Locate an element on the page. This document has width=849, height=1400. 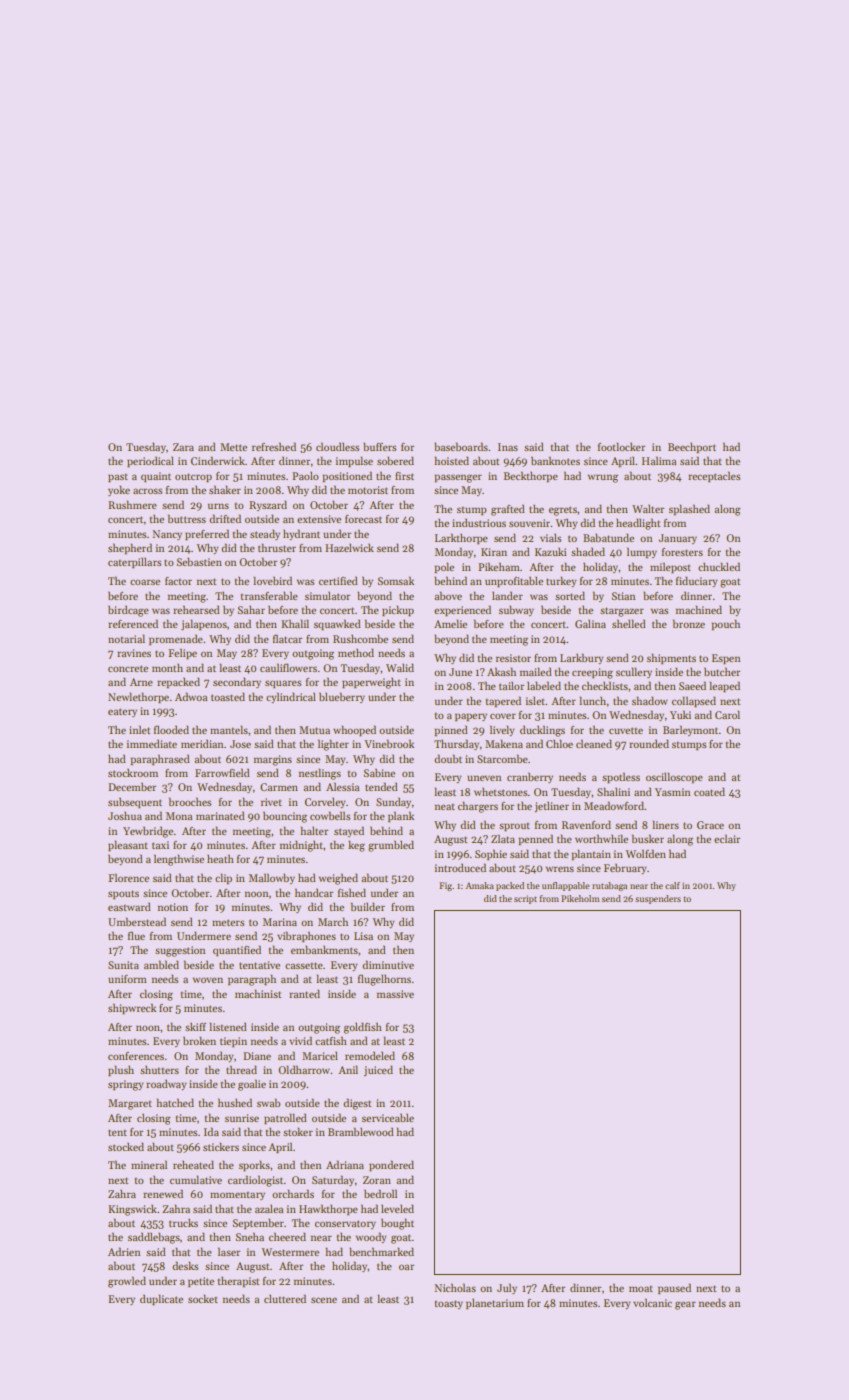
whooped is located at coordinates (354, 730).
